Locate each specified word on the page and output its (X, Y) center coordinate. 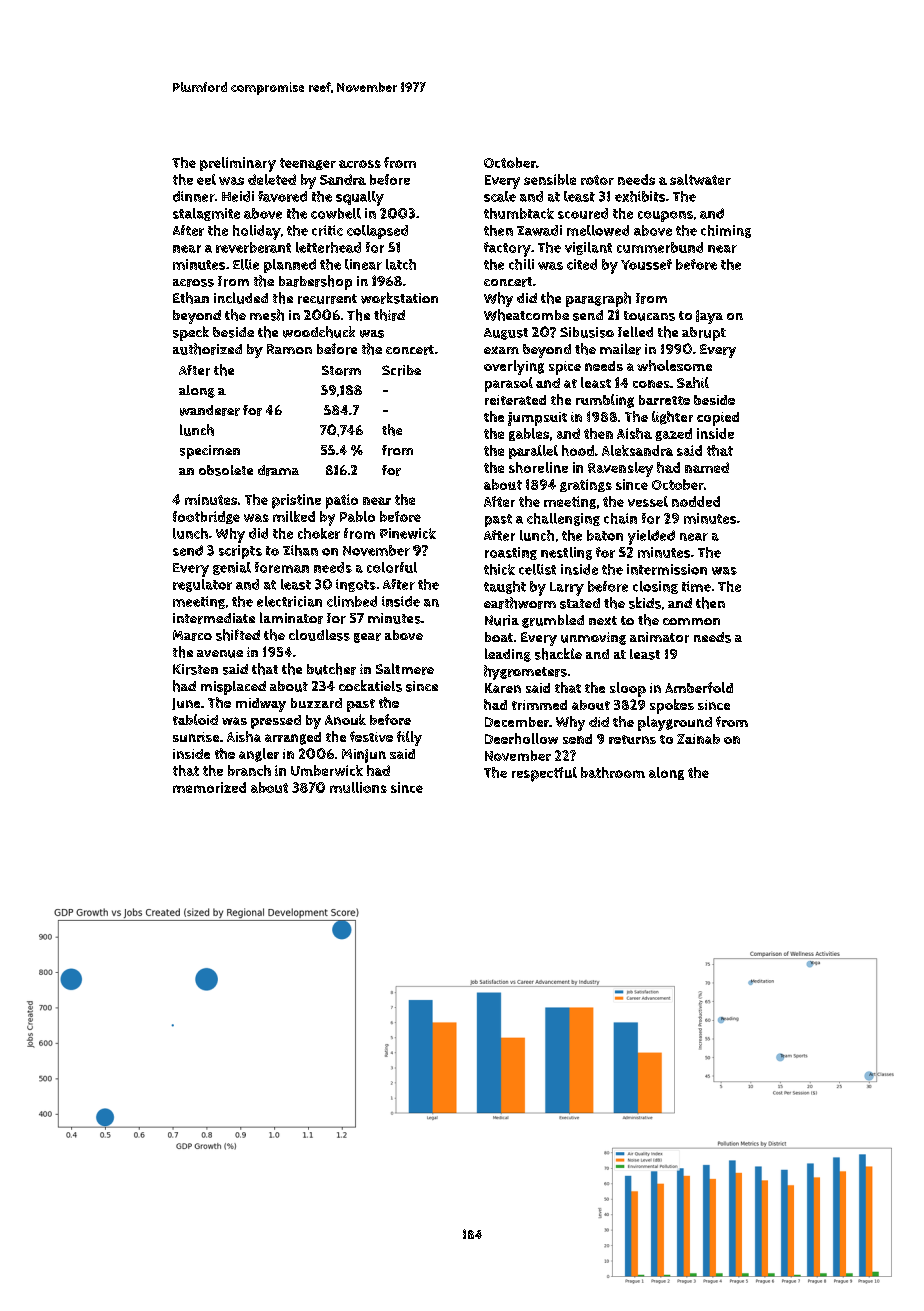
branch (249, 770)
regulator (202, 585)
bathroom (613, 772)
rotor (597, 180)
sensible (550, 179)
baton (605, 535)
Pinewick (408, 533)
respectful (544, 774)
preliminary (238, 164)
